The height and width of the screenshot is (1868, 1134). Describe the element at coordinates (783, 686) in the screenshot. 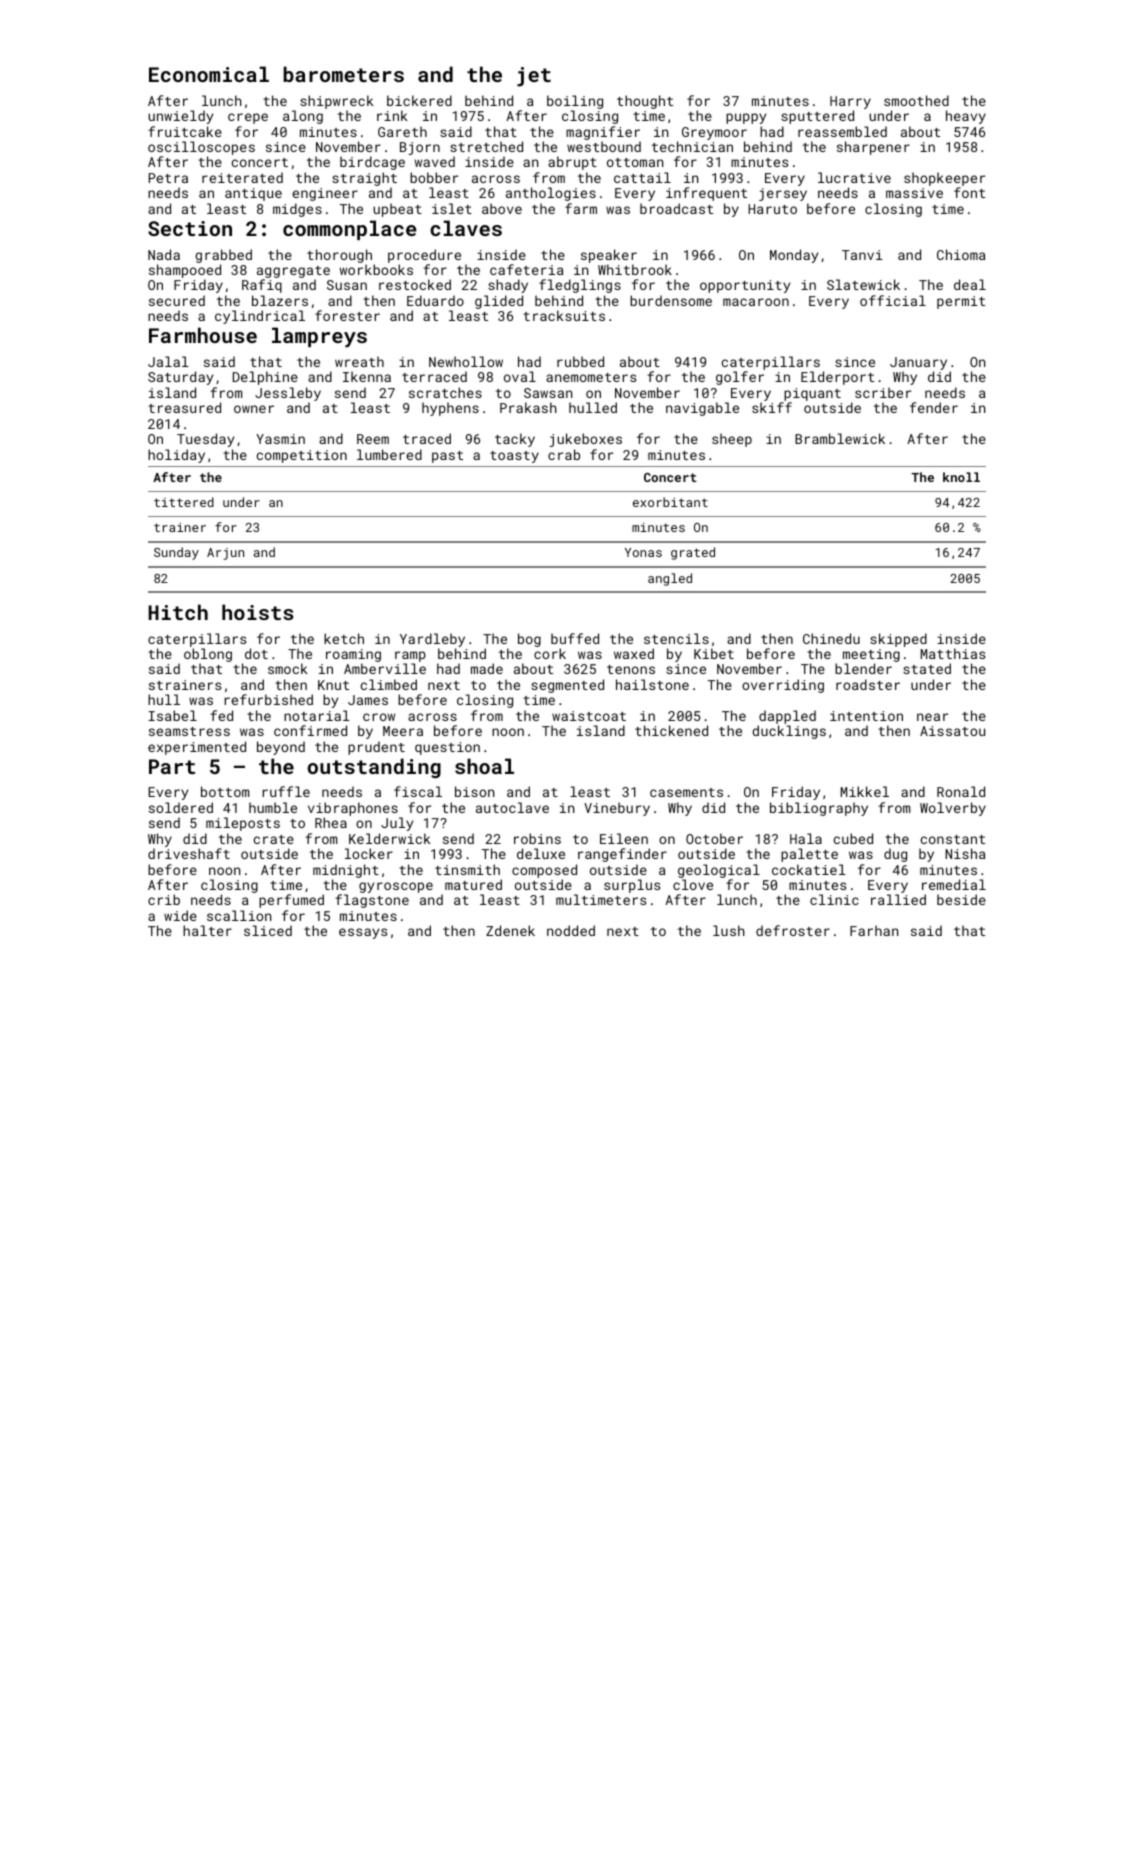

I see `overriding` at that location.
